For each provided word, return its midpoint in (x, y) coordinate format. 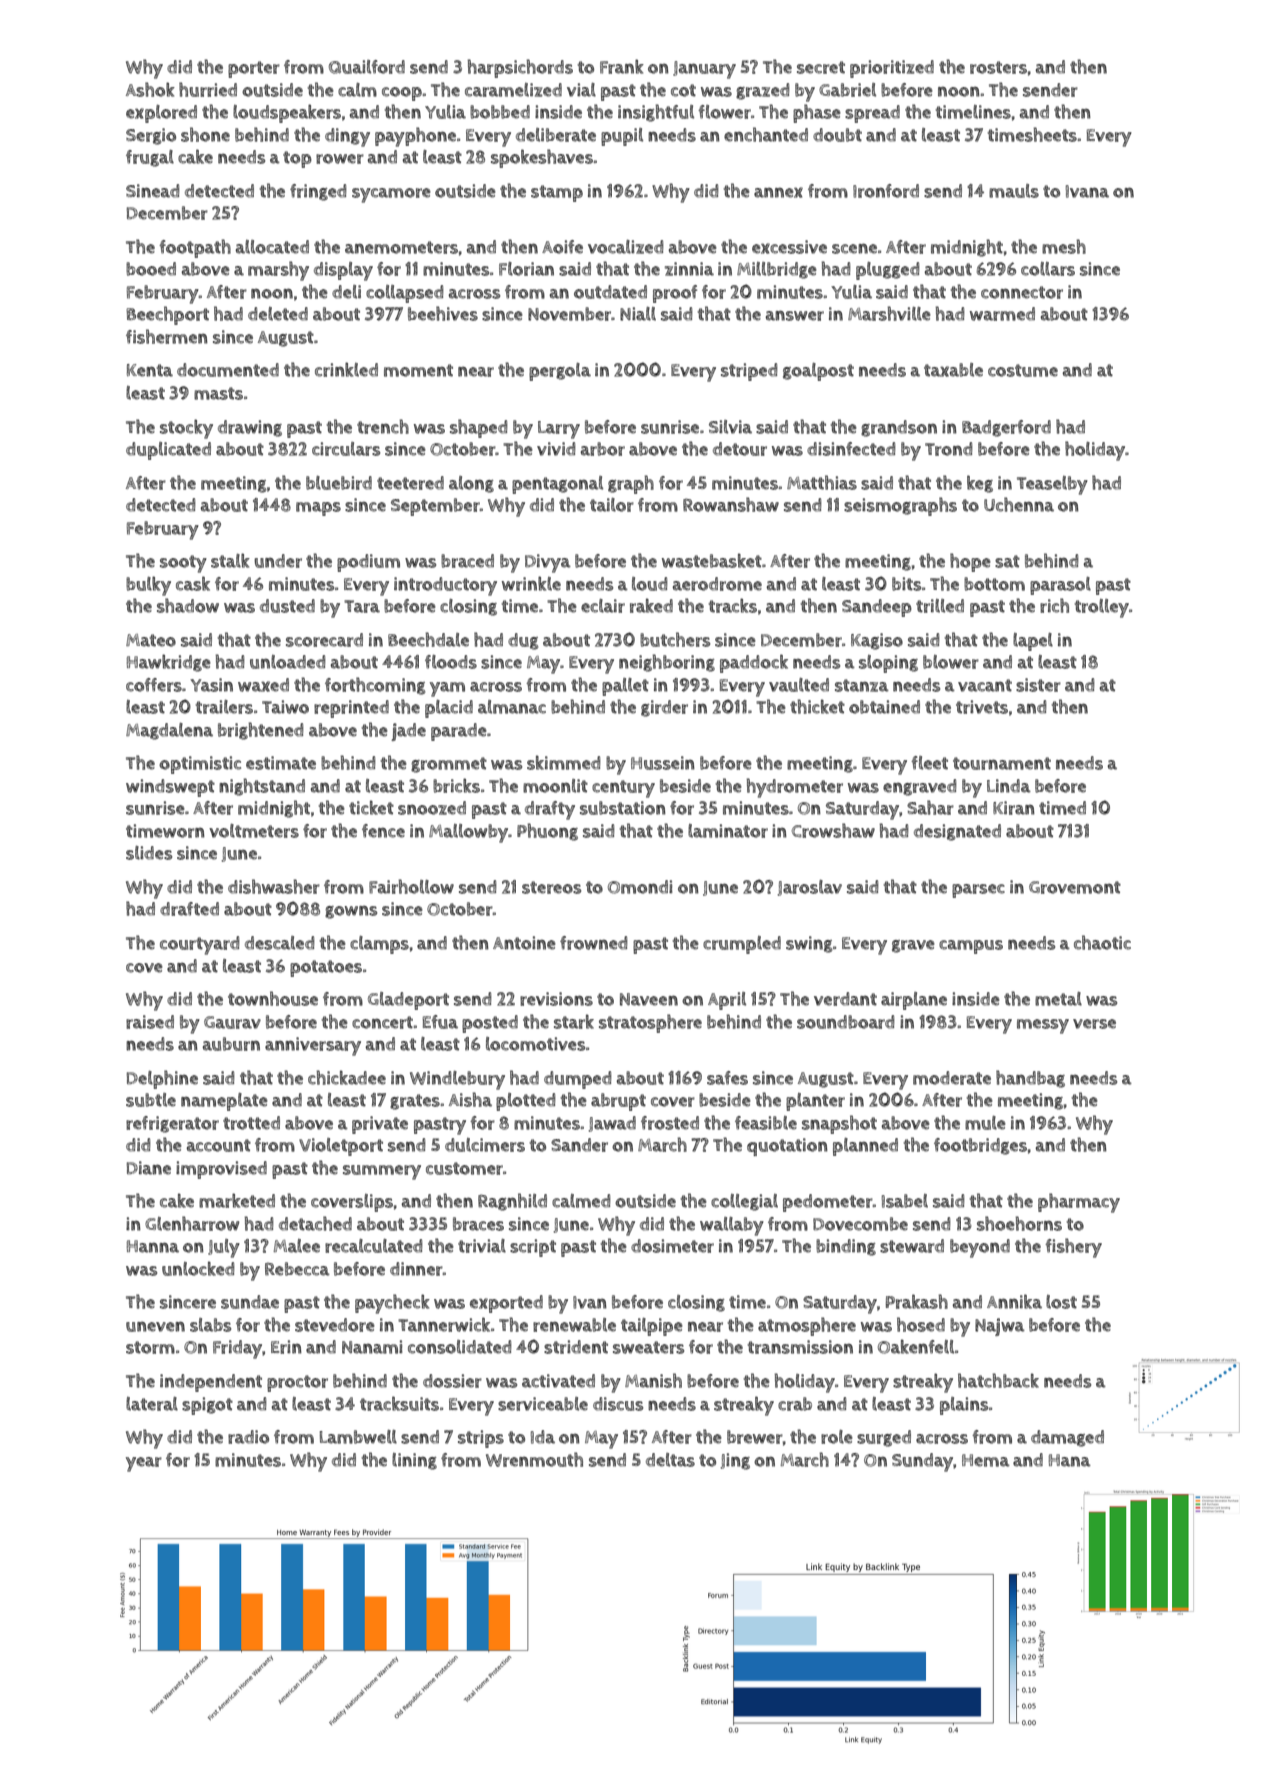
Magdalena (169, 731)
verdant (845, 999)
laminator (728, 831)
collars (1048, 269)
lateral (152, 1404)
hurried (208, 89)
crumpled (742, 945)
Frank (622, 66)
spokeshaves (542, 158)
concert (382, 1022)
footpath (195, 248)
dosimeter (672, 1246)
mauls (1014, 191)
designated (957, 832)
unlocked (198, 1268)
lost (1061, 1302)
